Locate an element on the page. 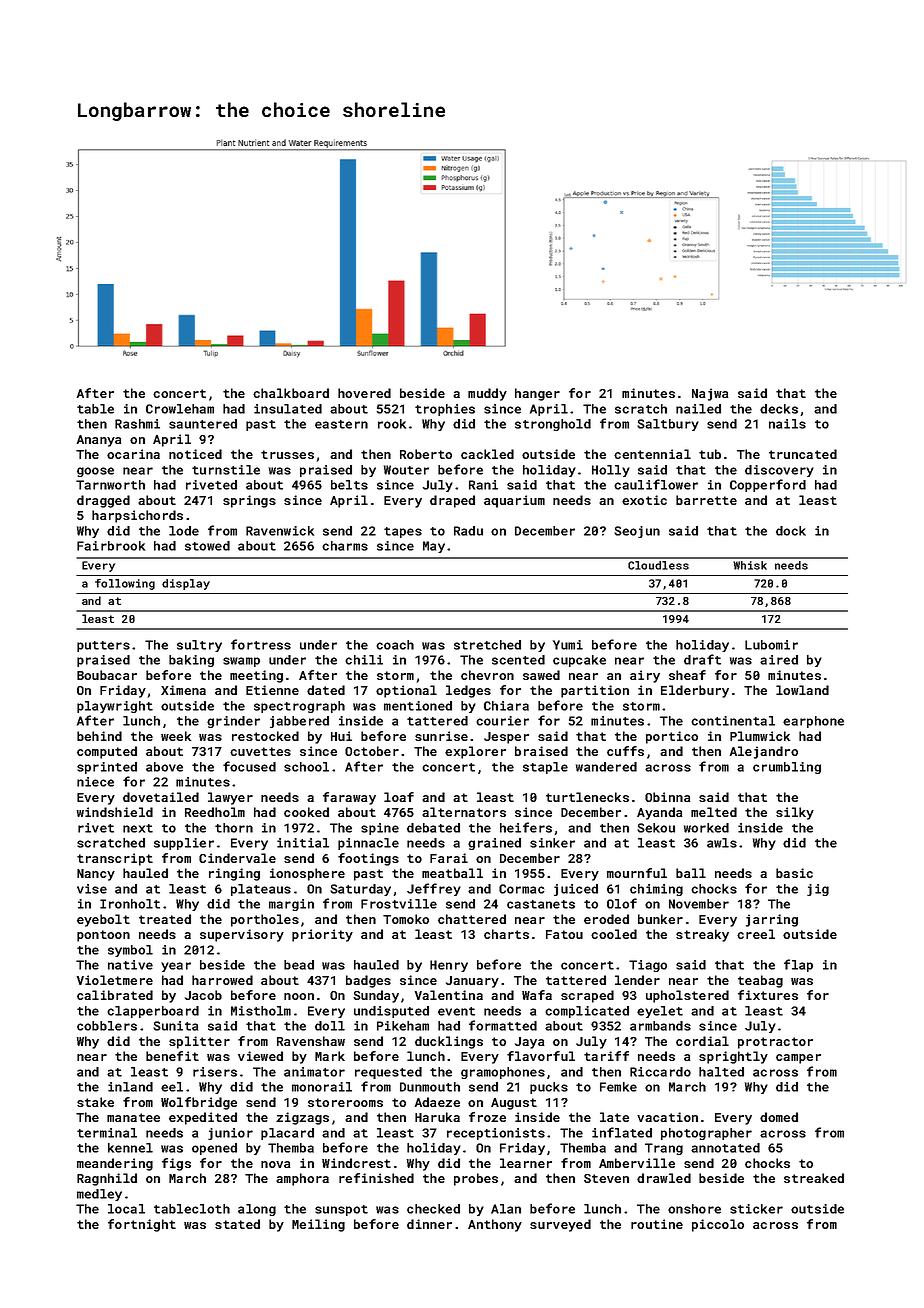 This document has height=1308, width=924. Sekou is located at coordinates (656, 828).
